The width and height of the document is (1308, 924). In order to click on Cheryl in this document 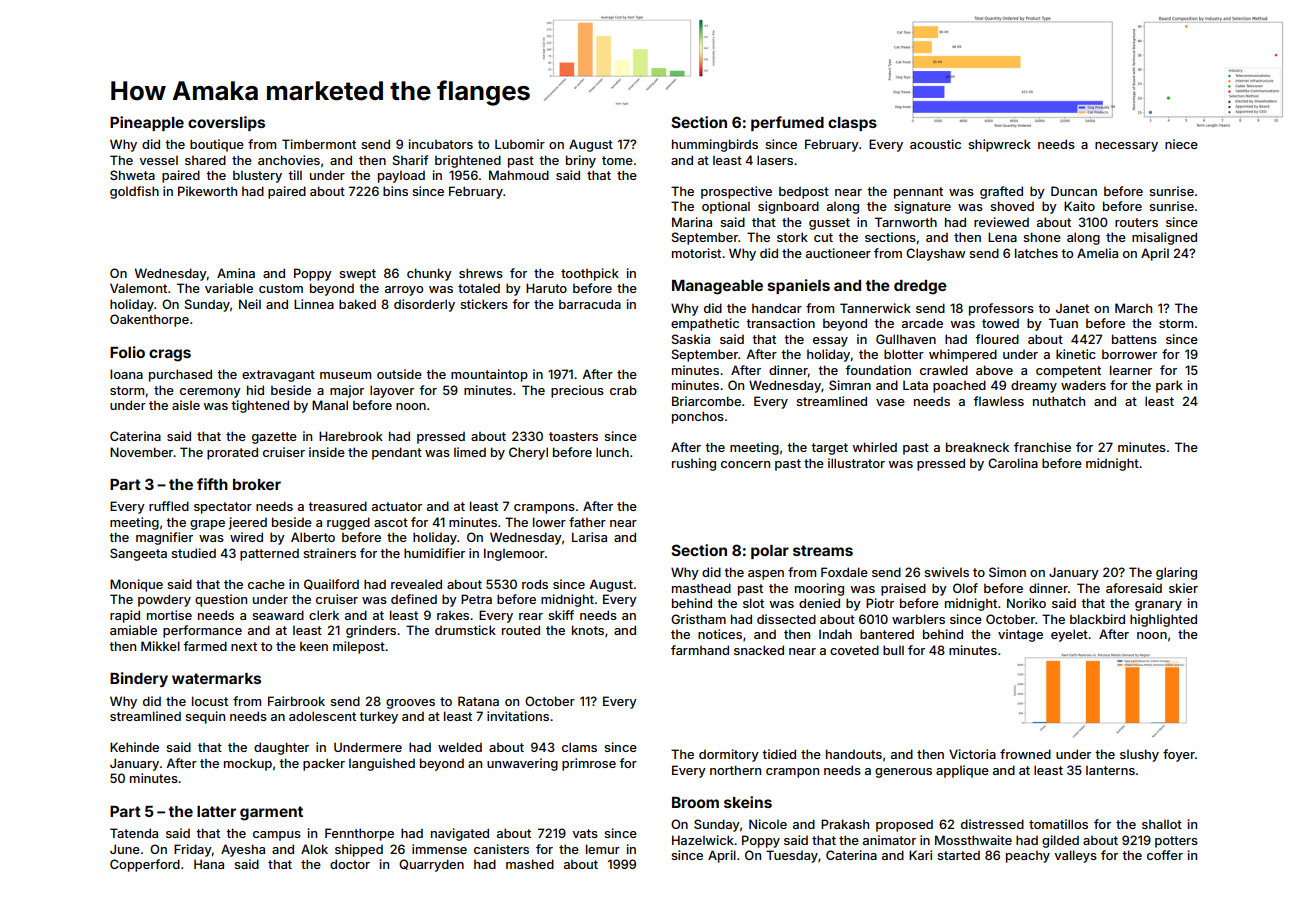, I will do `click(528, 453)`.
